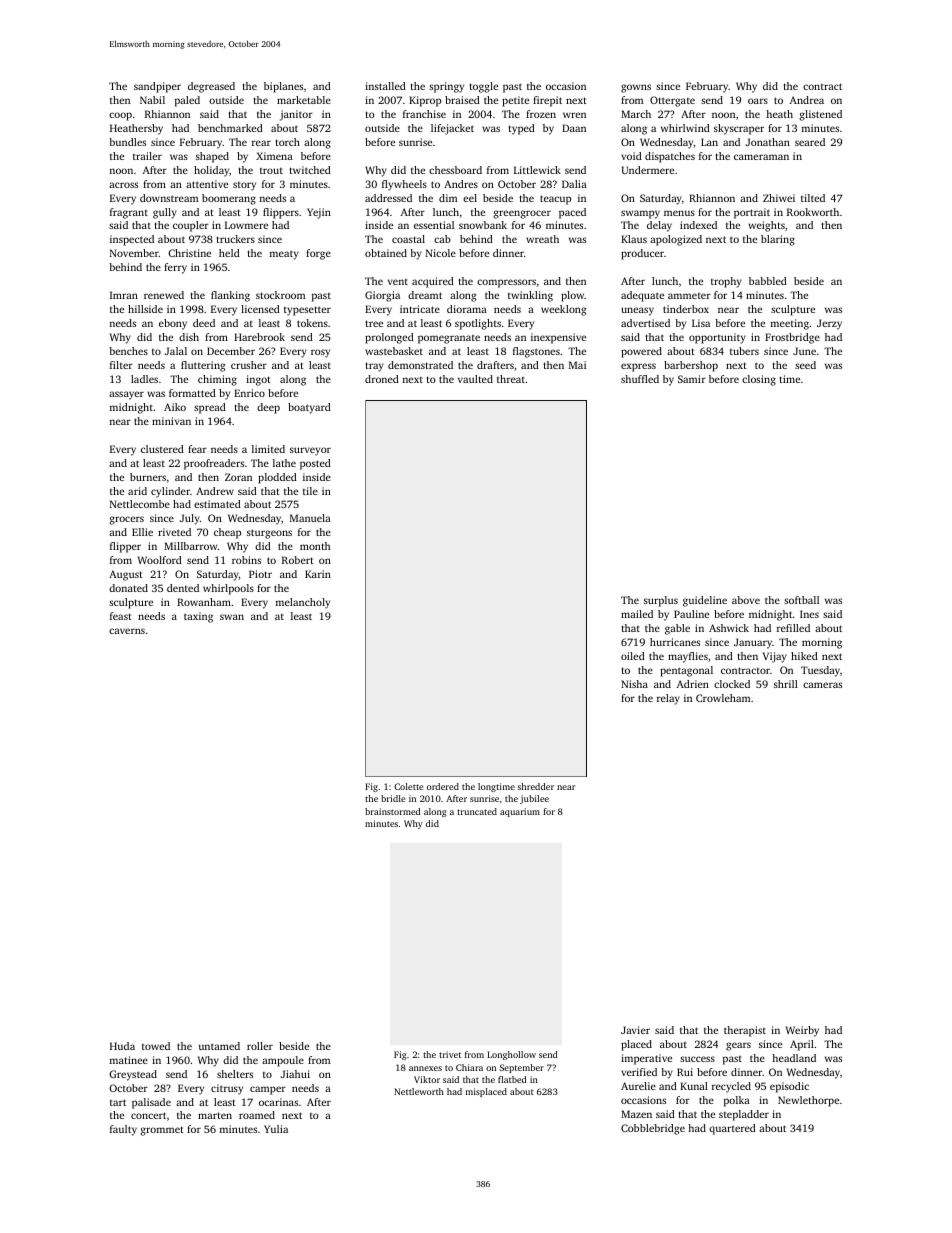 This document has width=952, height=1233. What do you see at coordinates (392, 811) in the document?
I see `brainstormed` at bounding box center [392, 811].
